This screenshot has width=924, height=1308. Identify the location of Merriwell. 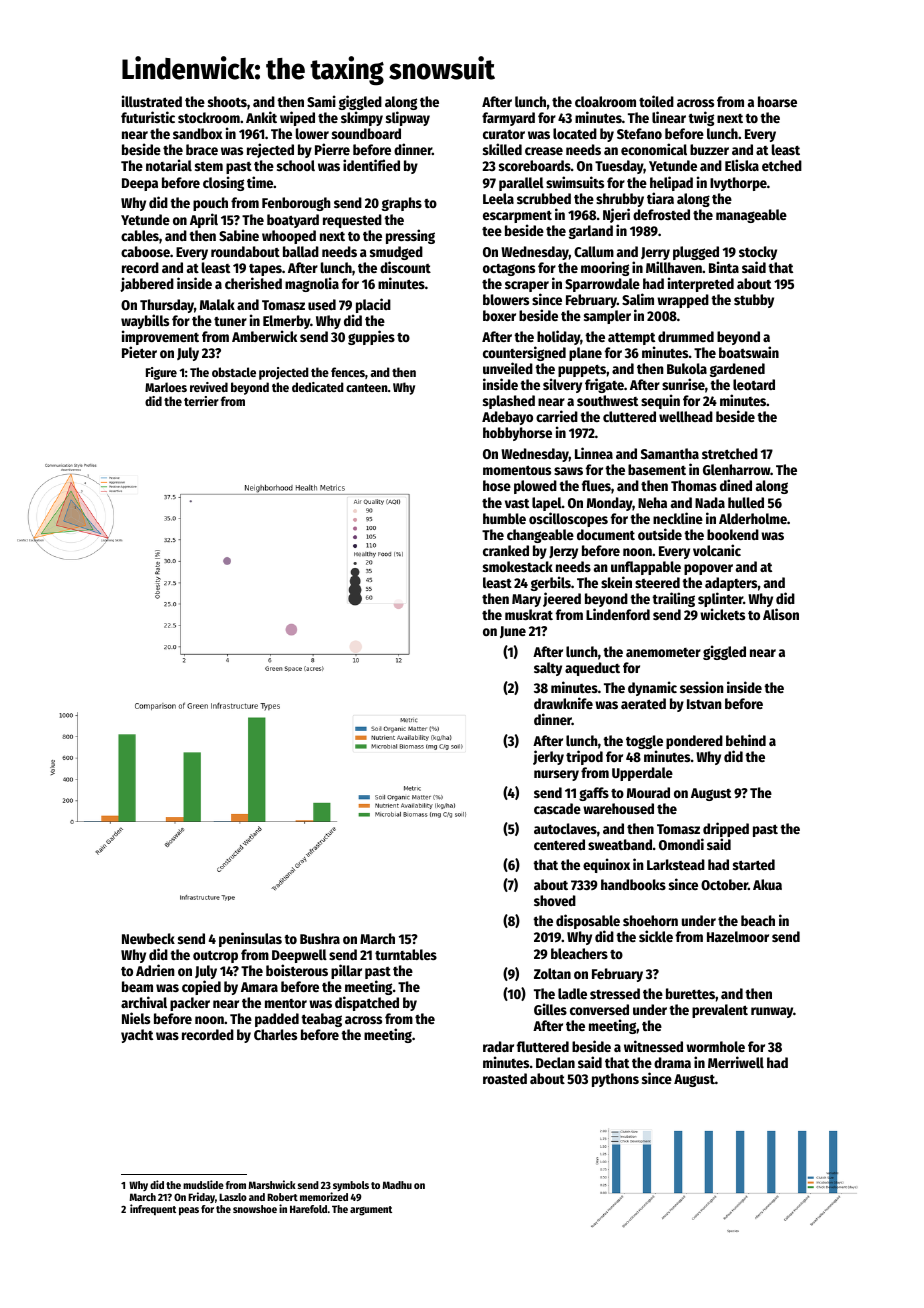
(736, 1062).
